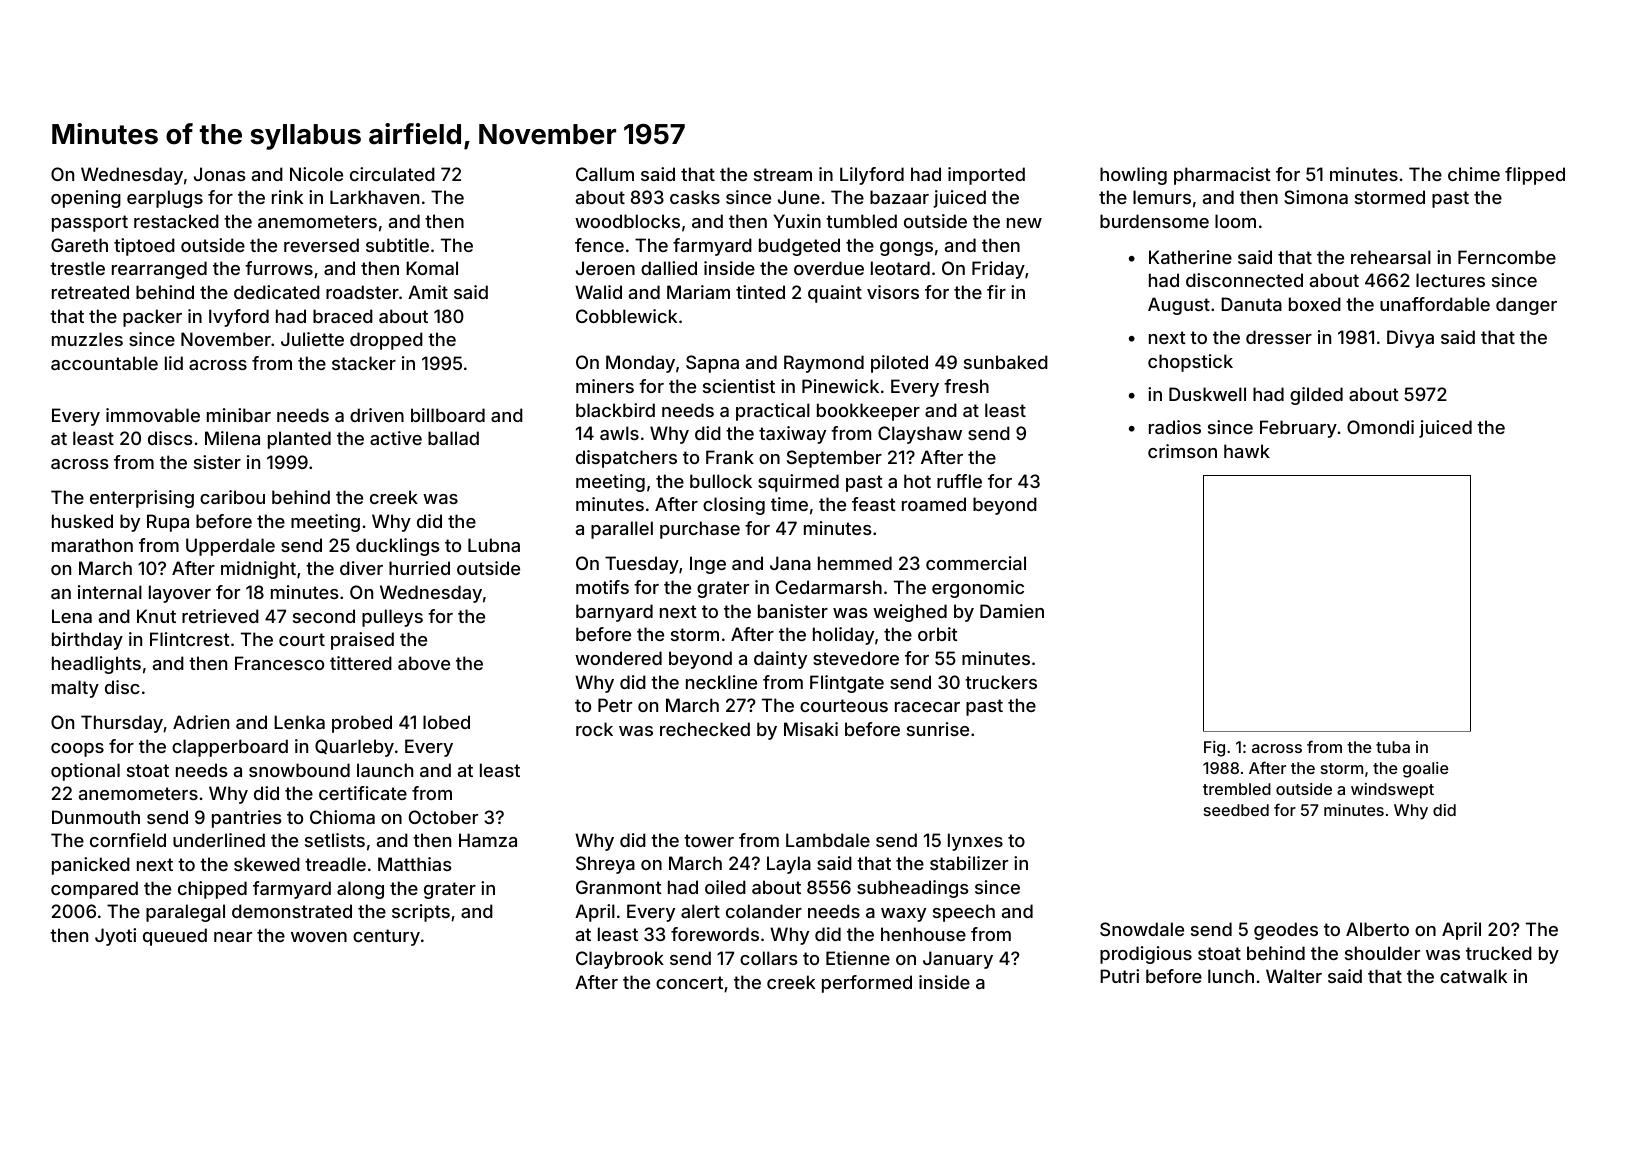  What do you see at coordinates (419, 568) in the screenshot?
I see `hurried` at bounding box center [419, 568].
